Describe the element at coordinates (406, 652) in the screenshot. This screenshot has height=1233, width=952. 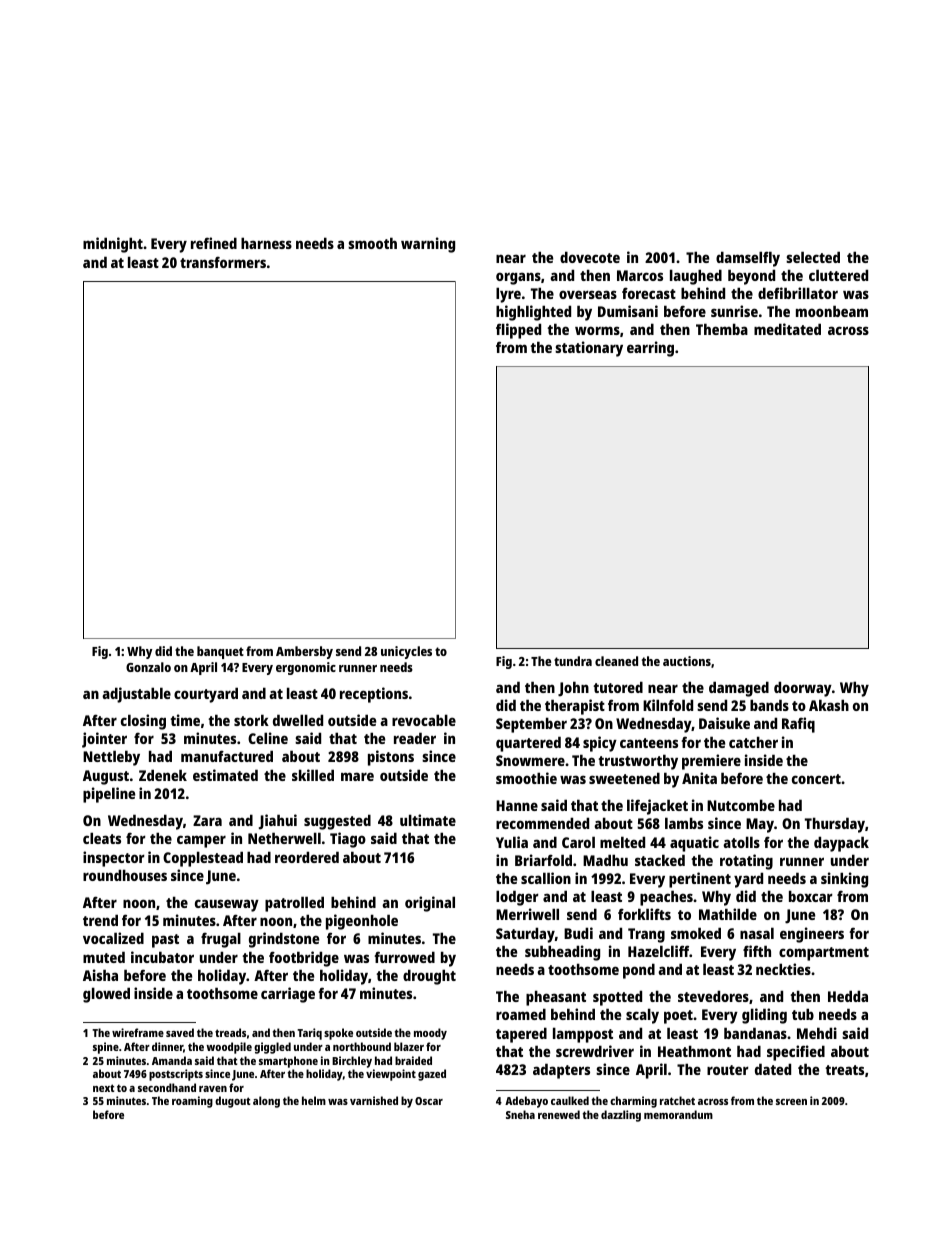
I see `unicycles` at that location.
